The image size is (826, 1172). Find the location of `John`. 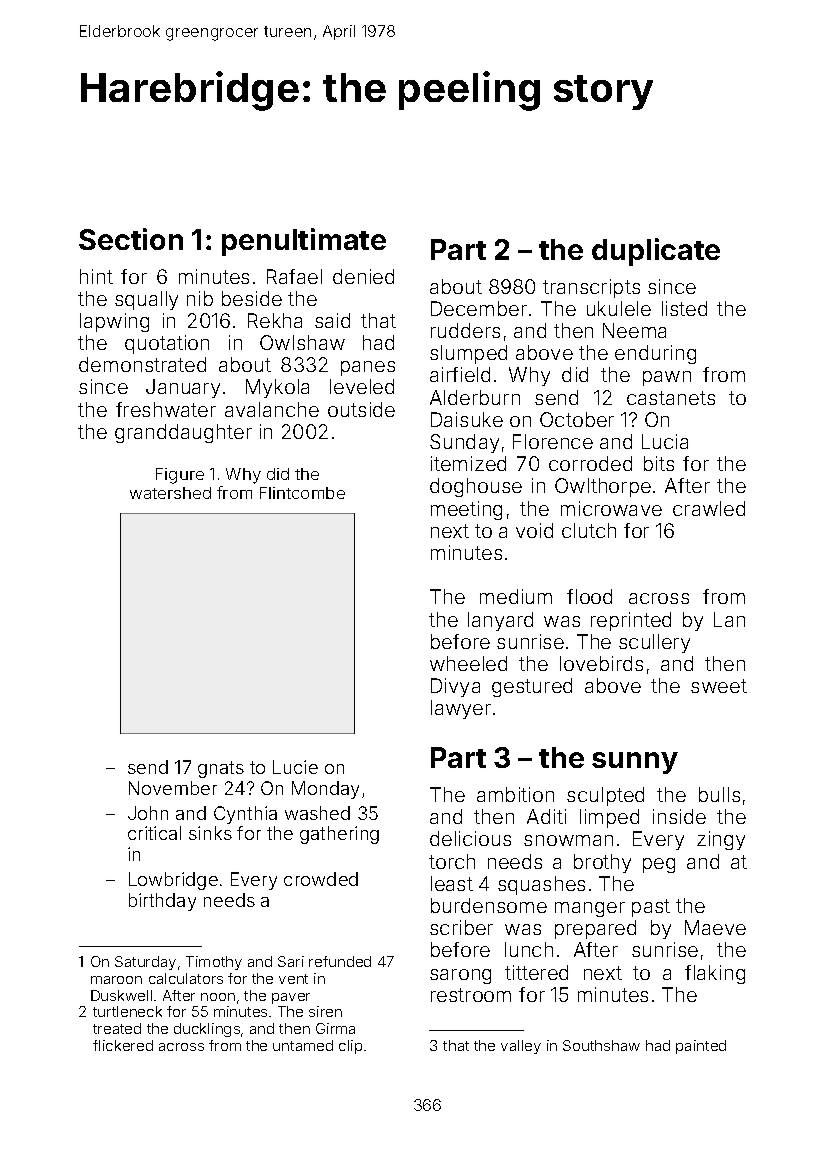

John is located at coordinates (148, 813).
